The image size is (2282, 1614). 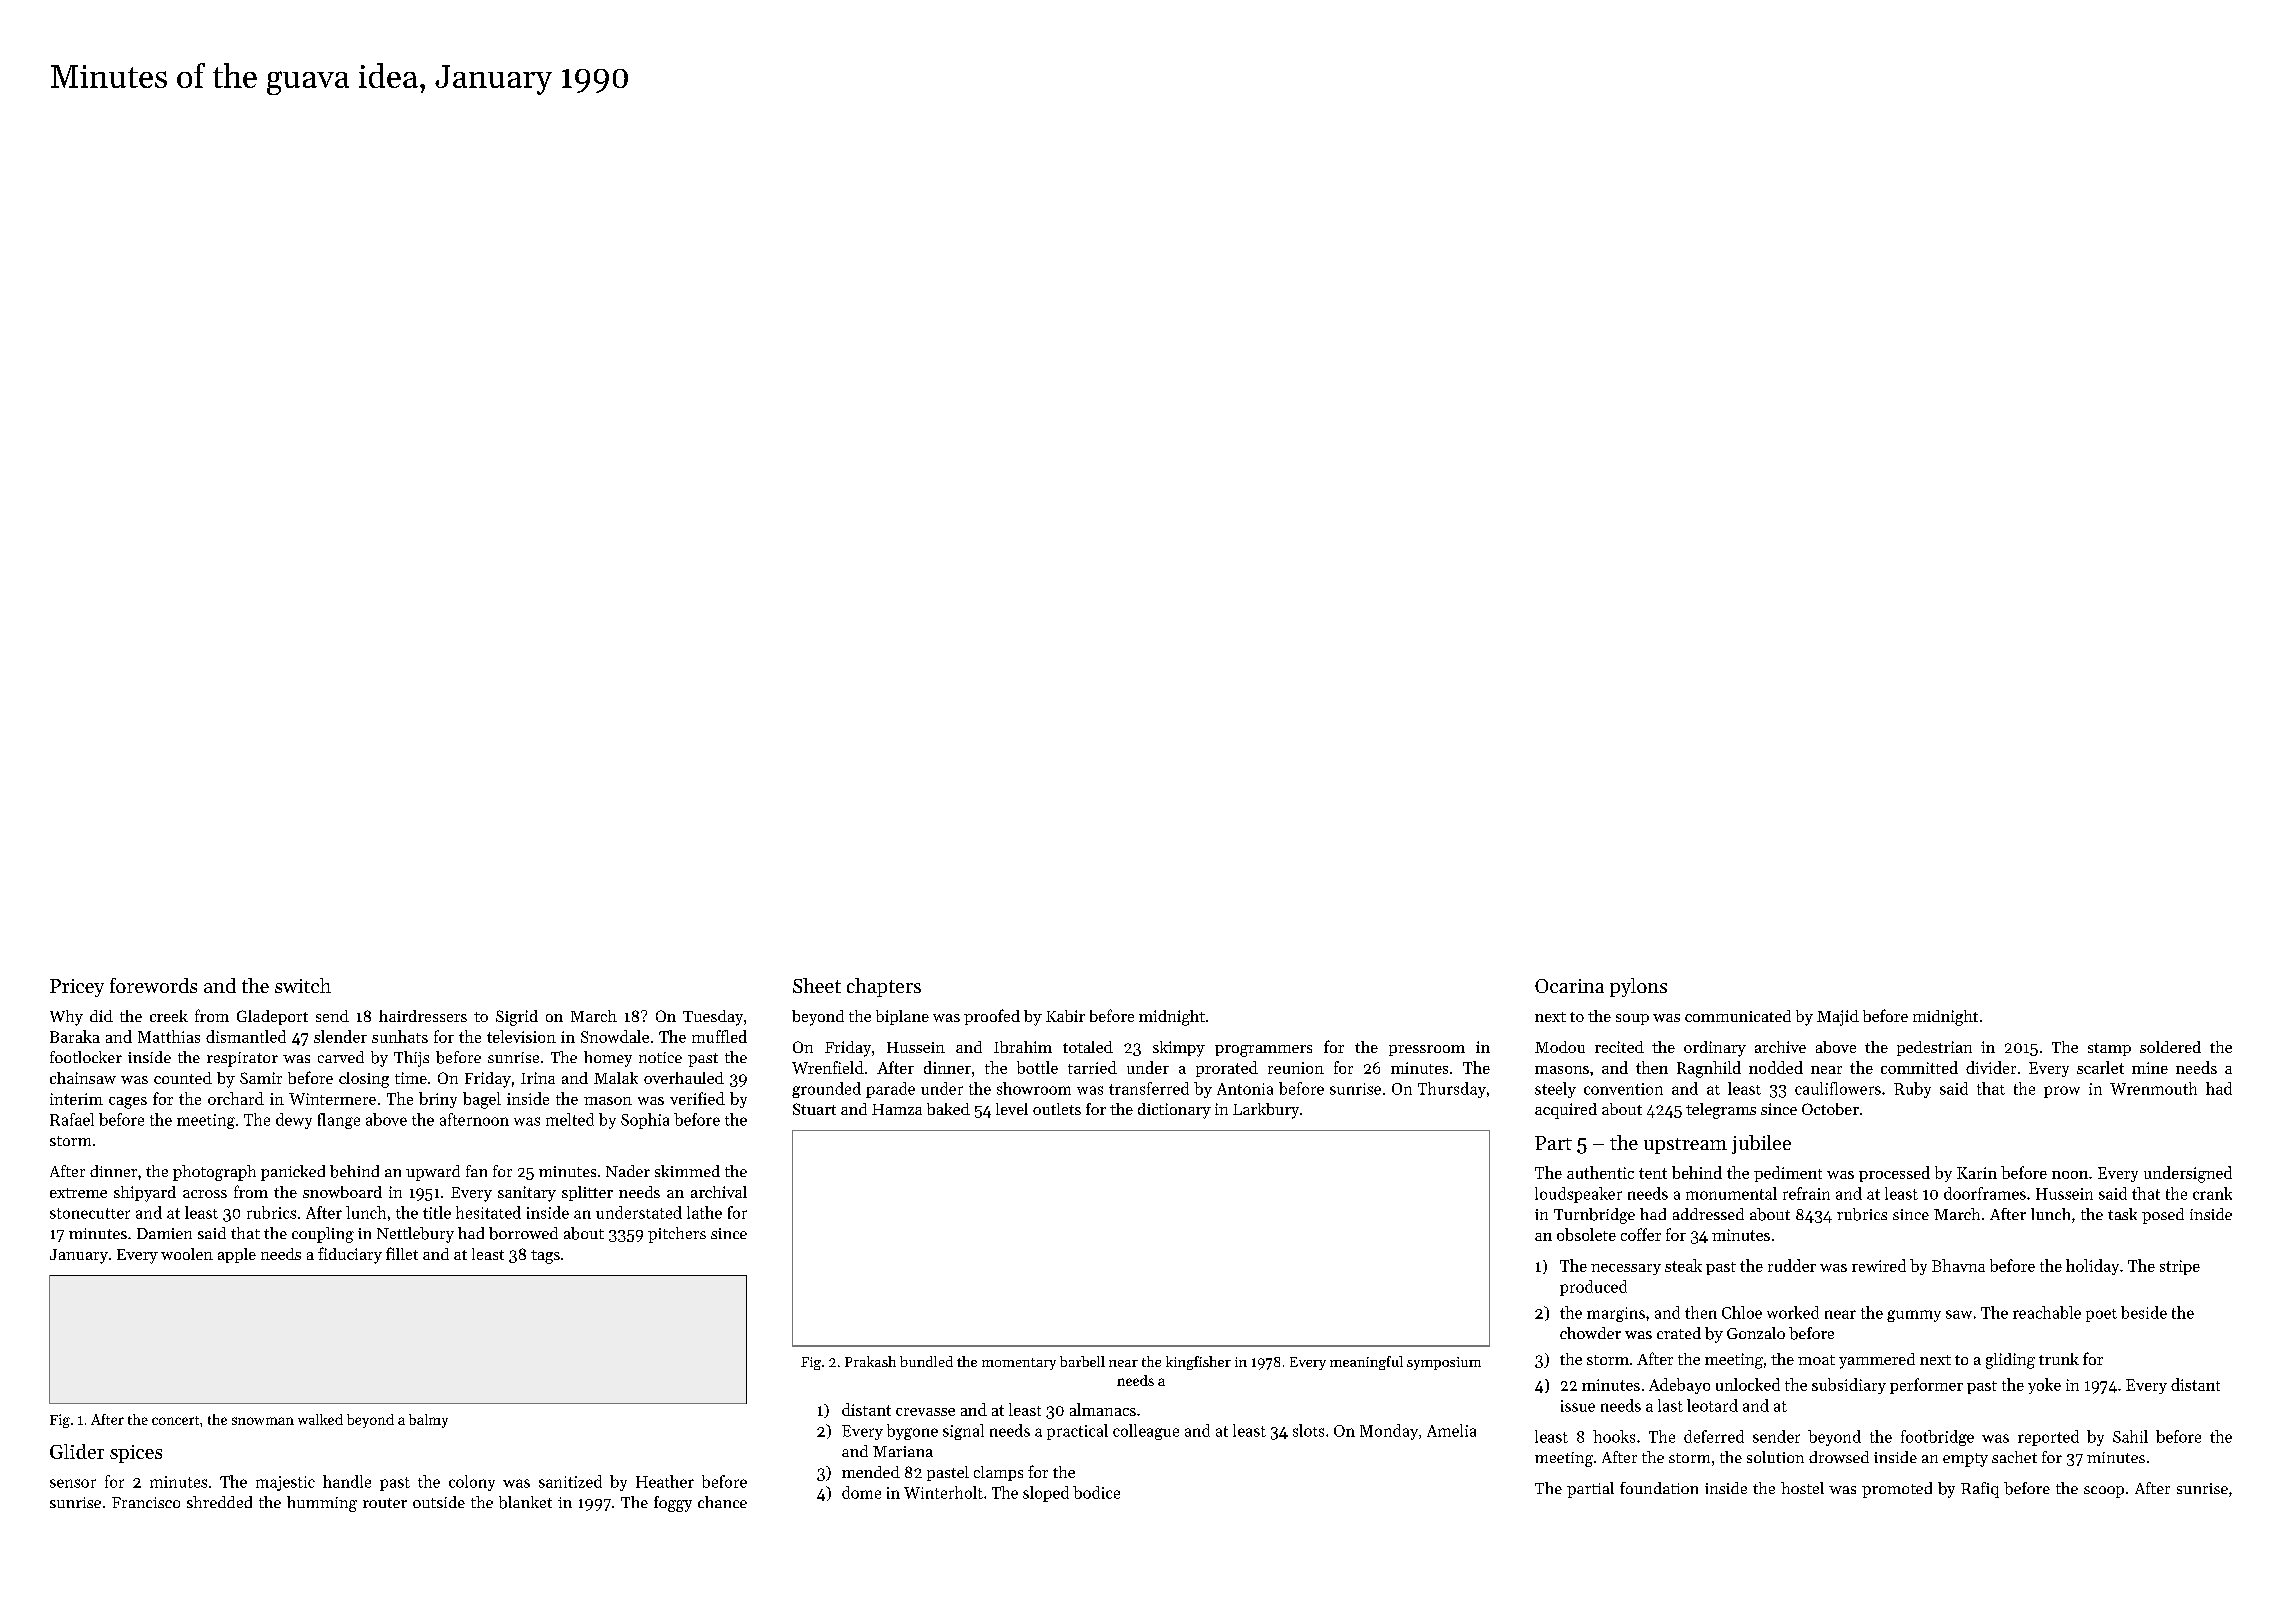 What do you see at coordinates (1838, 1018) in the document?
I see `Majid` at bounding box center [1838, 1018].
